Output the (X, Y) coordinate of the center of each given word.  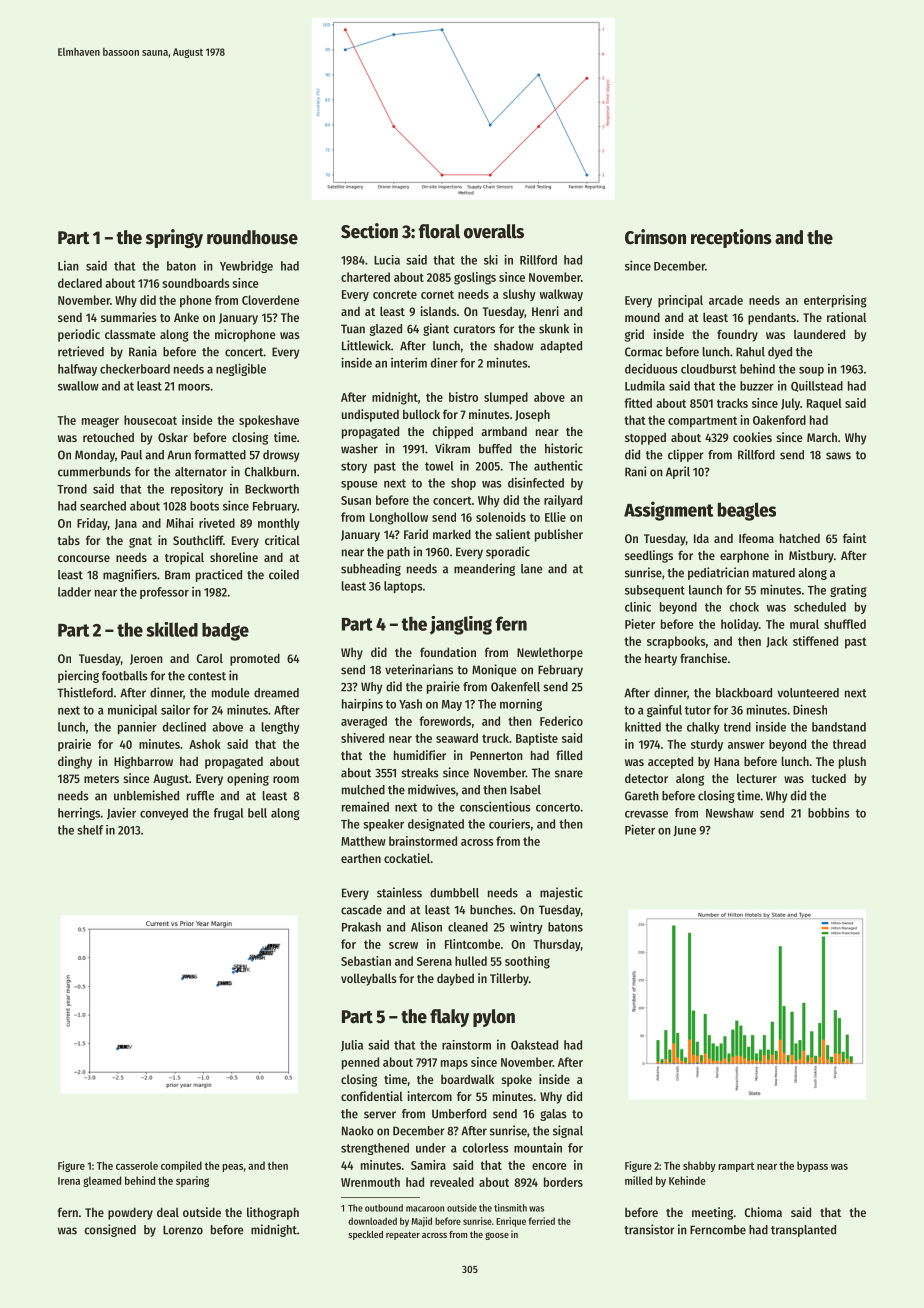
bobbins (829, 813)
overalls (494, 231)
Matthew (363, 841)
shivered (362, 738)
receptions (731, 238)
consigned (110, 1230)
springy (174, 238)
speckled (365, 1235)
